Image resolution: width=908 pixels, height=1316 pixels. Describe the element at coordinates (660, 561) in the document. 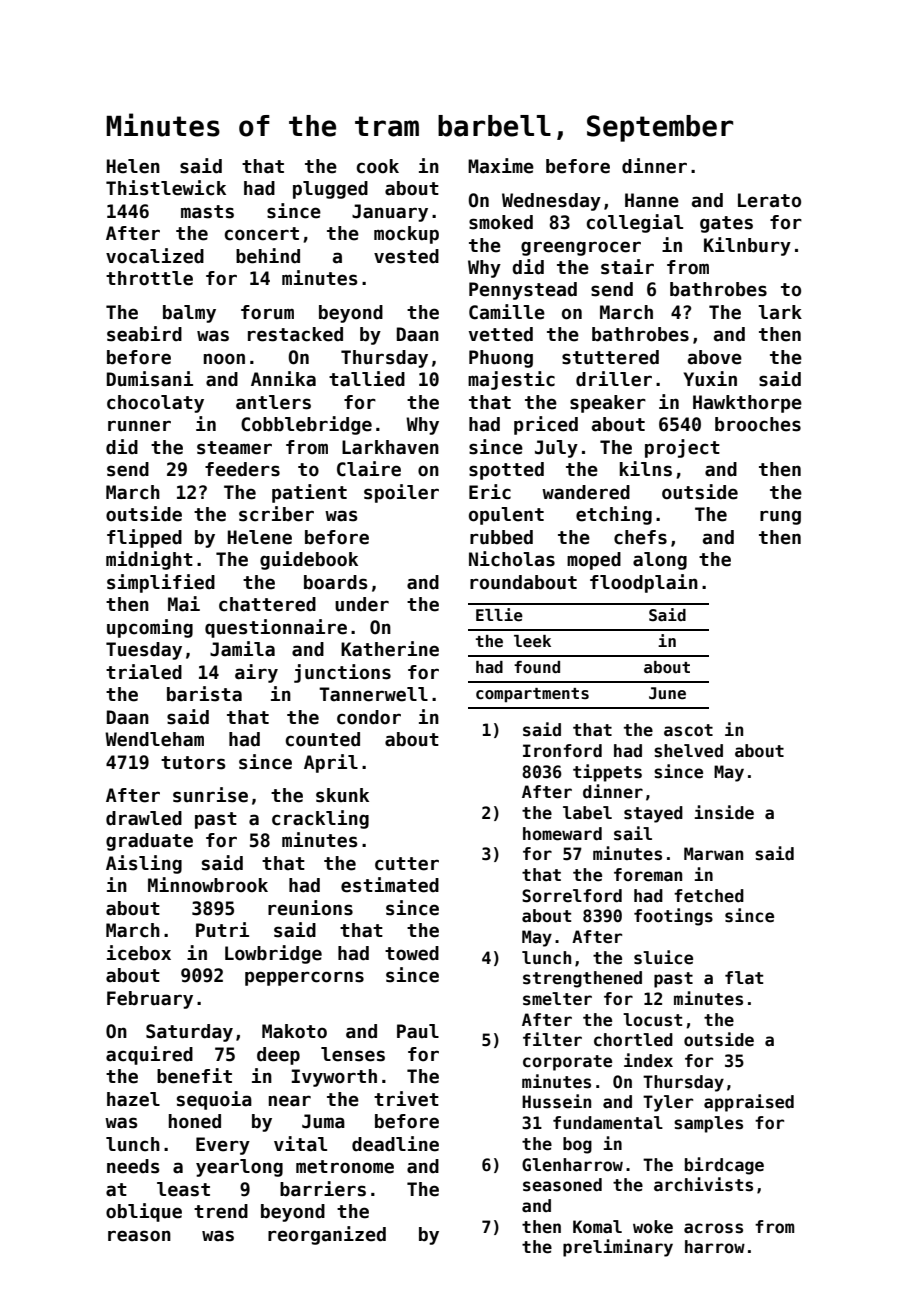

I see `along` at that location.
